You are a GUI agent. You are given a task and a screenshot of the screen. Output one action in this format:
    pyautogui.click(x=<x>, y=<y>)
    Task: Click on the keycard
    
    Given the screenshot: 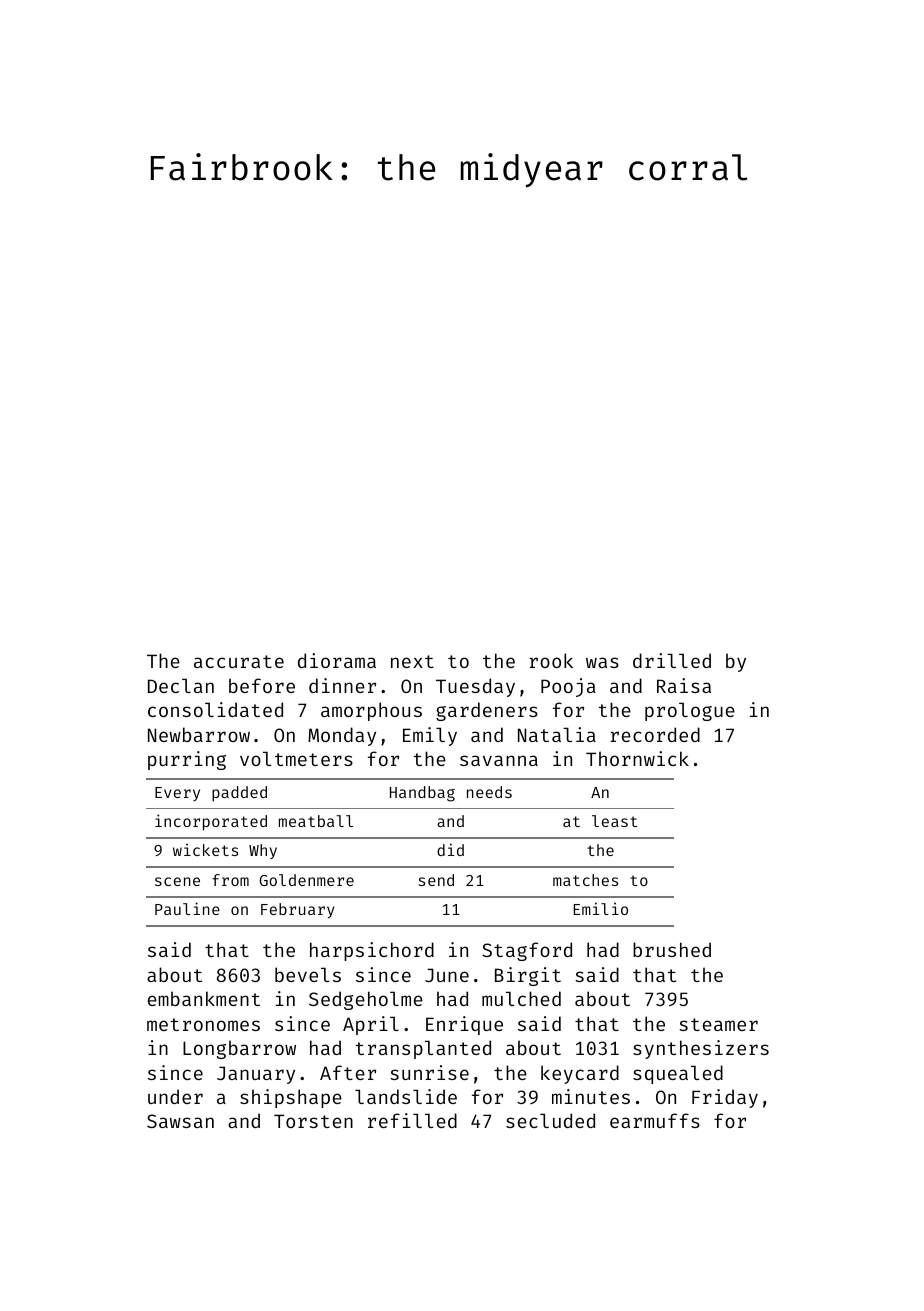 What is the action you would take?
    pyautogui.click(x=580, y=1074)
